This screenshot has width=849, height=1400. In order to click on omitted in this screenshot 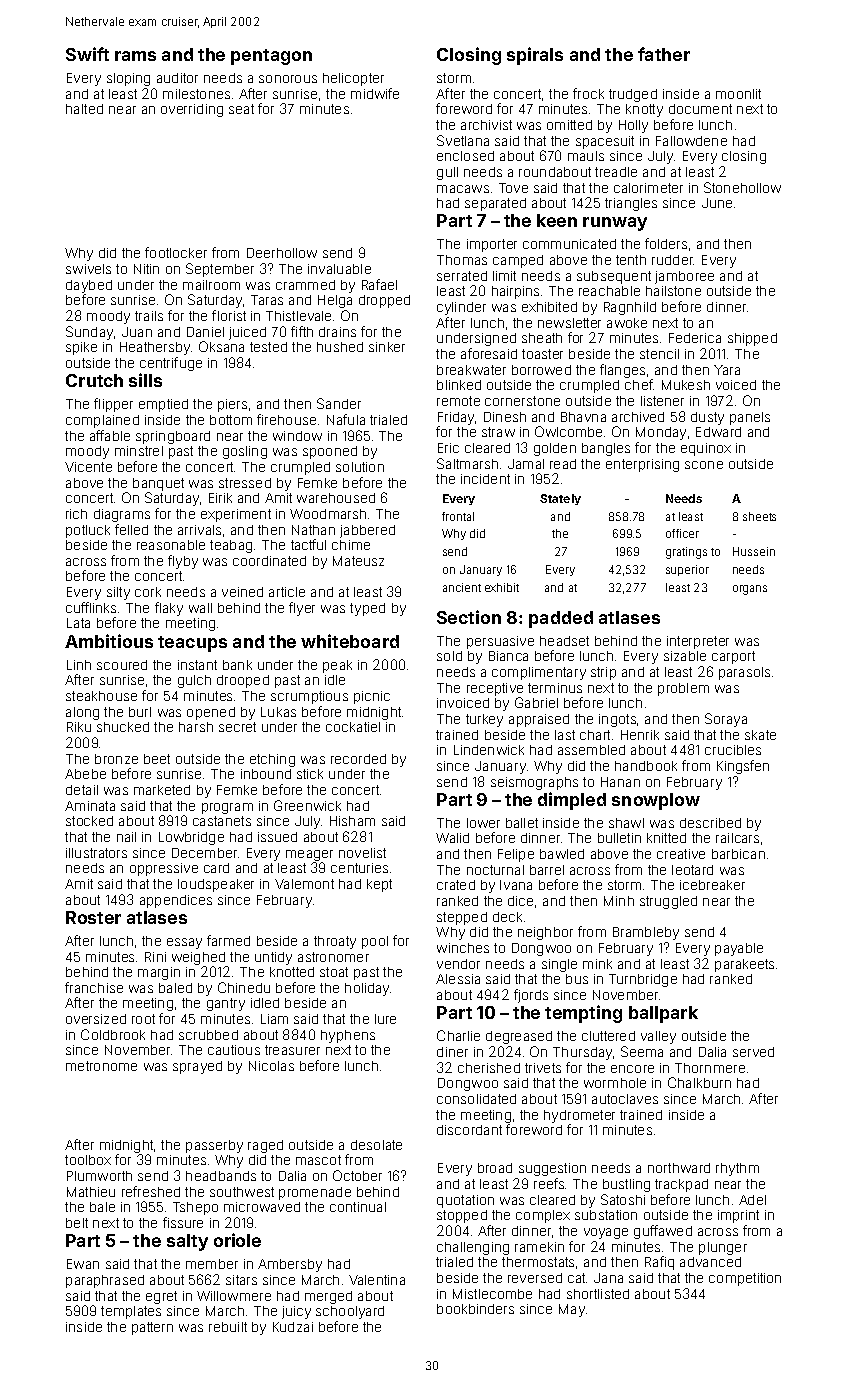, I will do `click(569, 125)`.
